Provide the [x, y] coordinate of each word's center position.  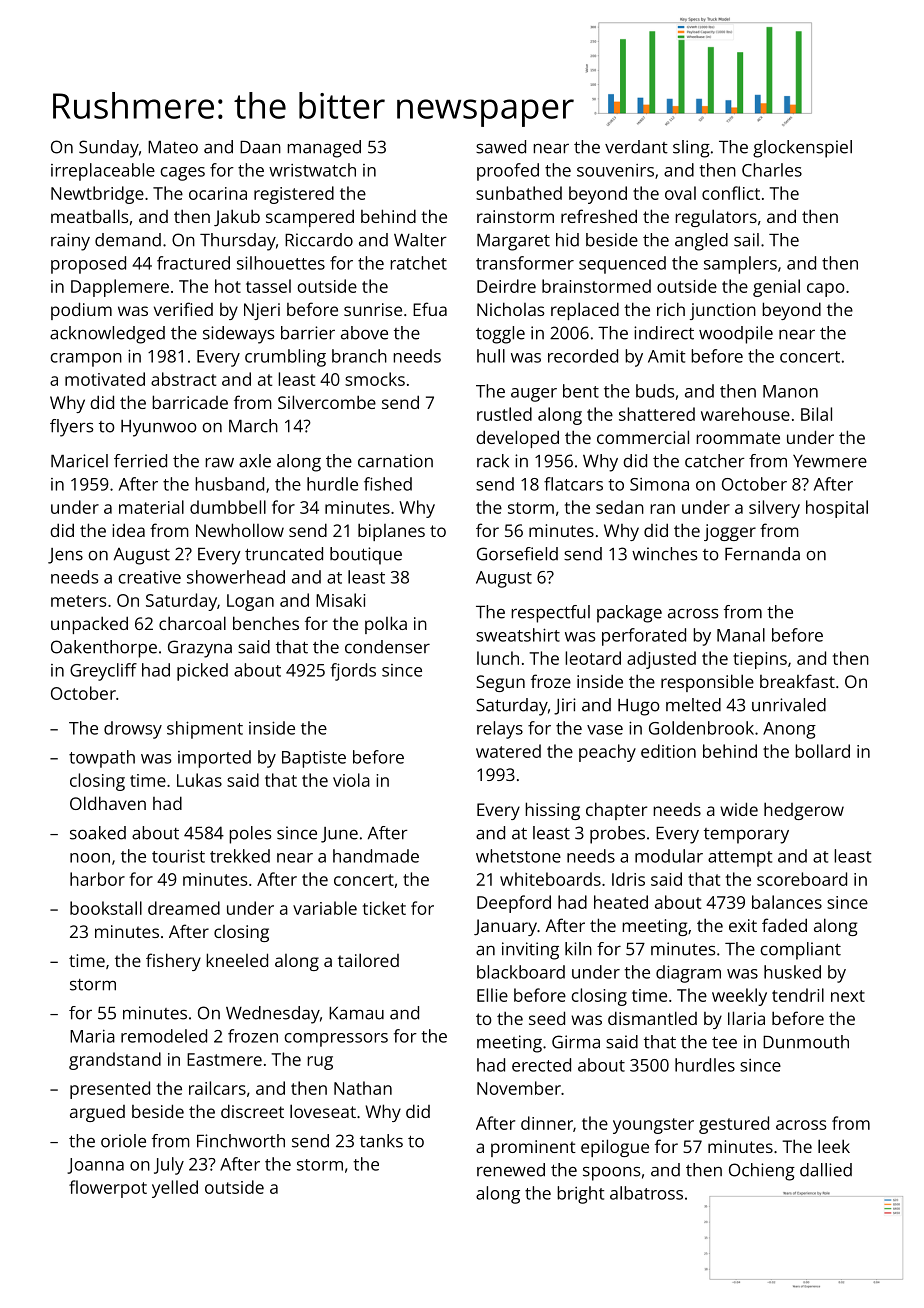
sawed [501, 147]
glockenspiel [802, 149]
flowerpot [108, 1189]
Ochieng [762, 1172]
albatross [646, 1193]
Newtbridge [97, 195]
